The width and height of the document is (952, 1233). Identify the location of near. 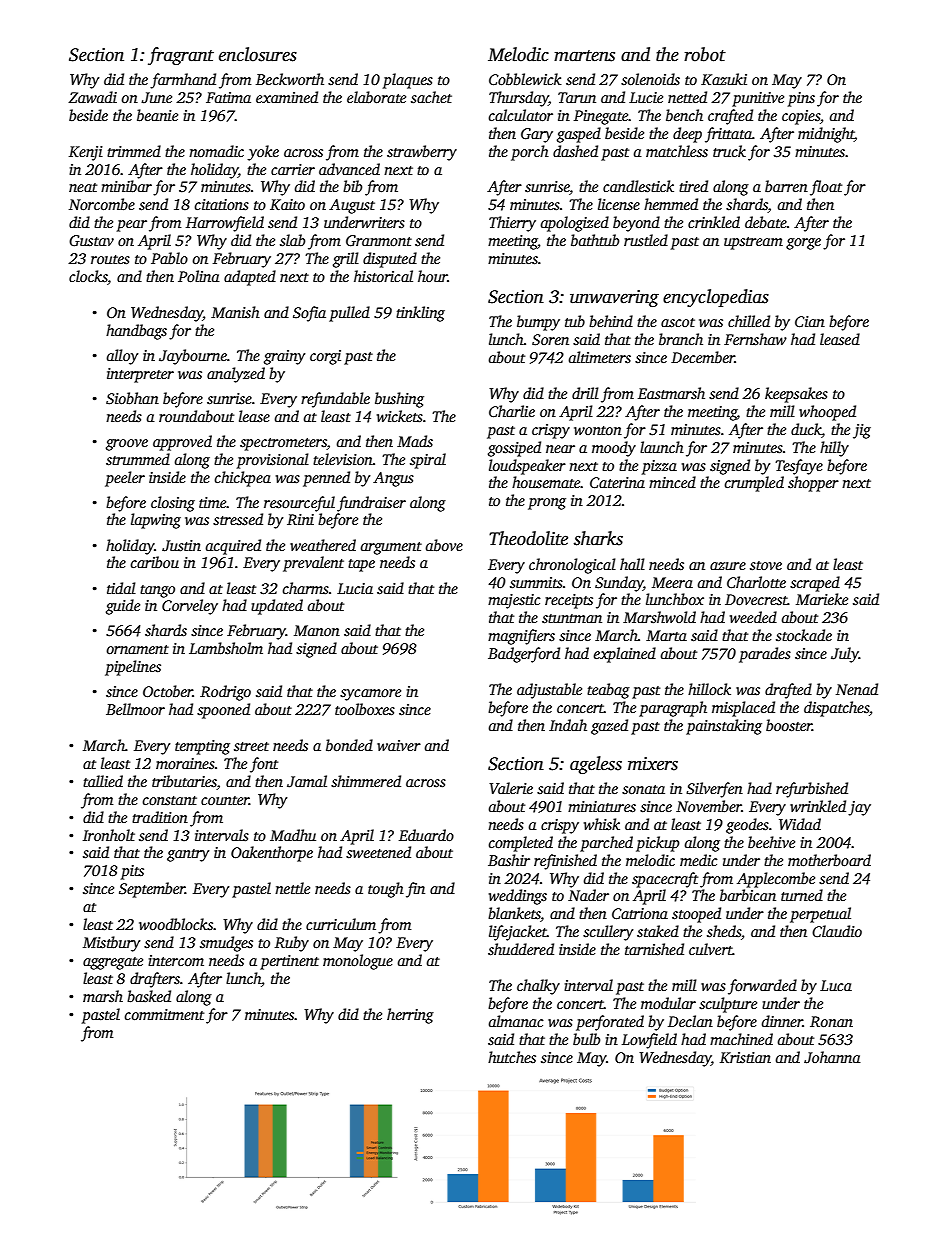
(560, 449).
